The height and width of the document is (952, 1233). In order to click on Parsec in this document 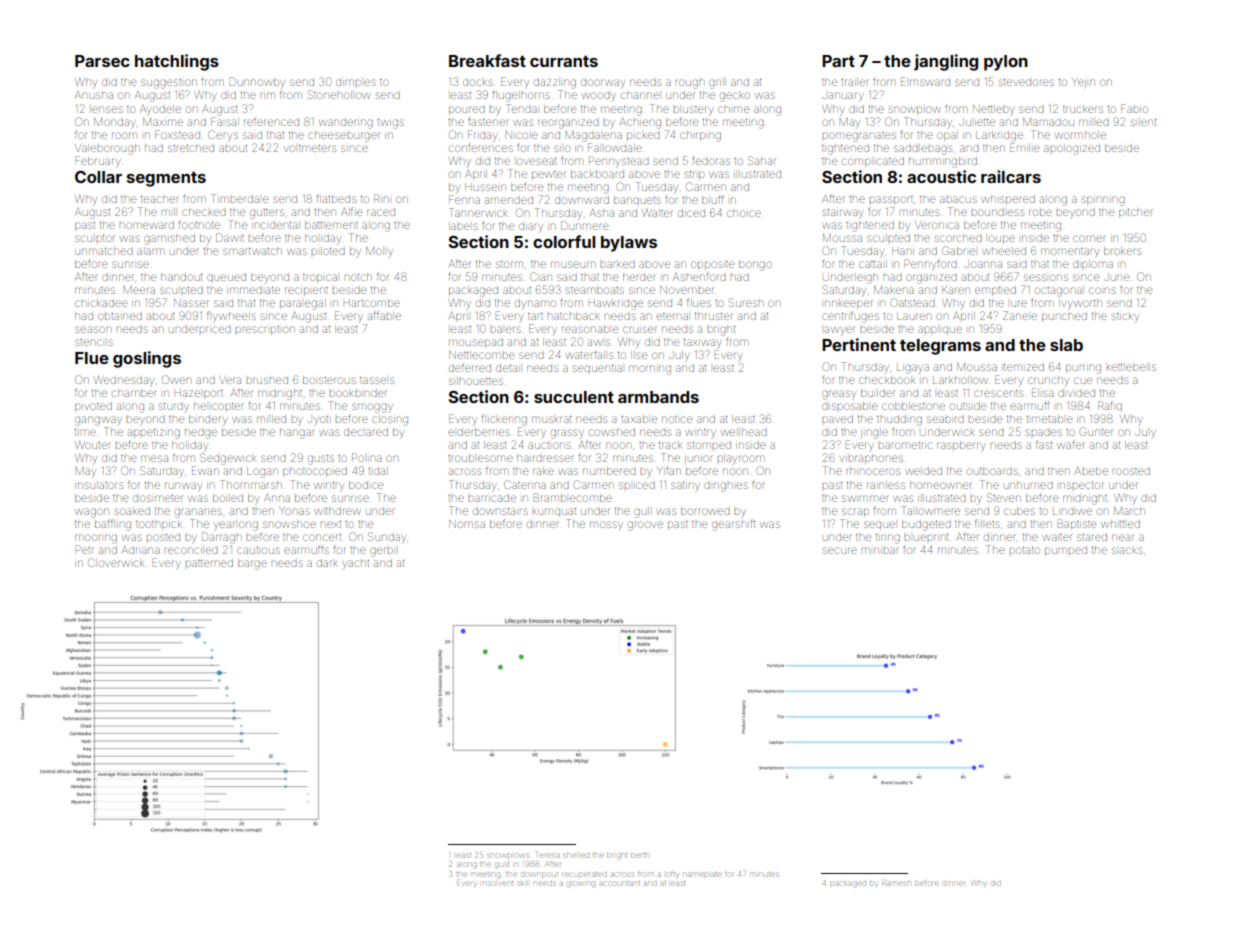, I will do `click(102, 61)`.
